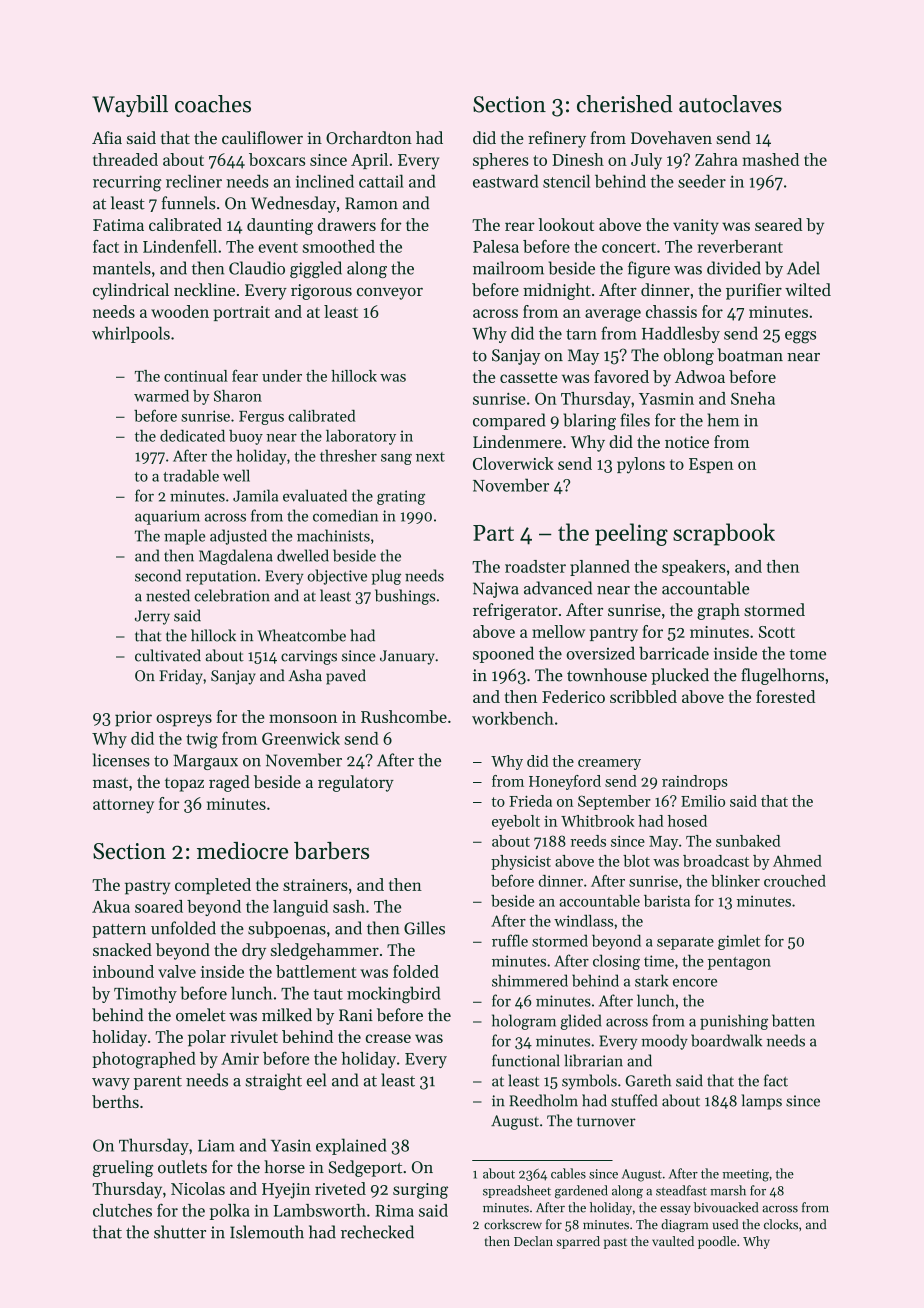 The image size is (924, 1308). Describe the element at coordinates (301, 738) in the document. I see `Greenwick` at that location.
